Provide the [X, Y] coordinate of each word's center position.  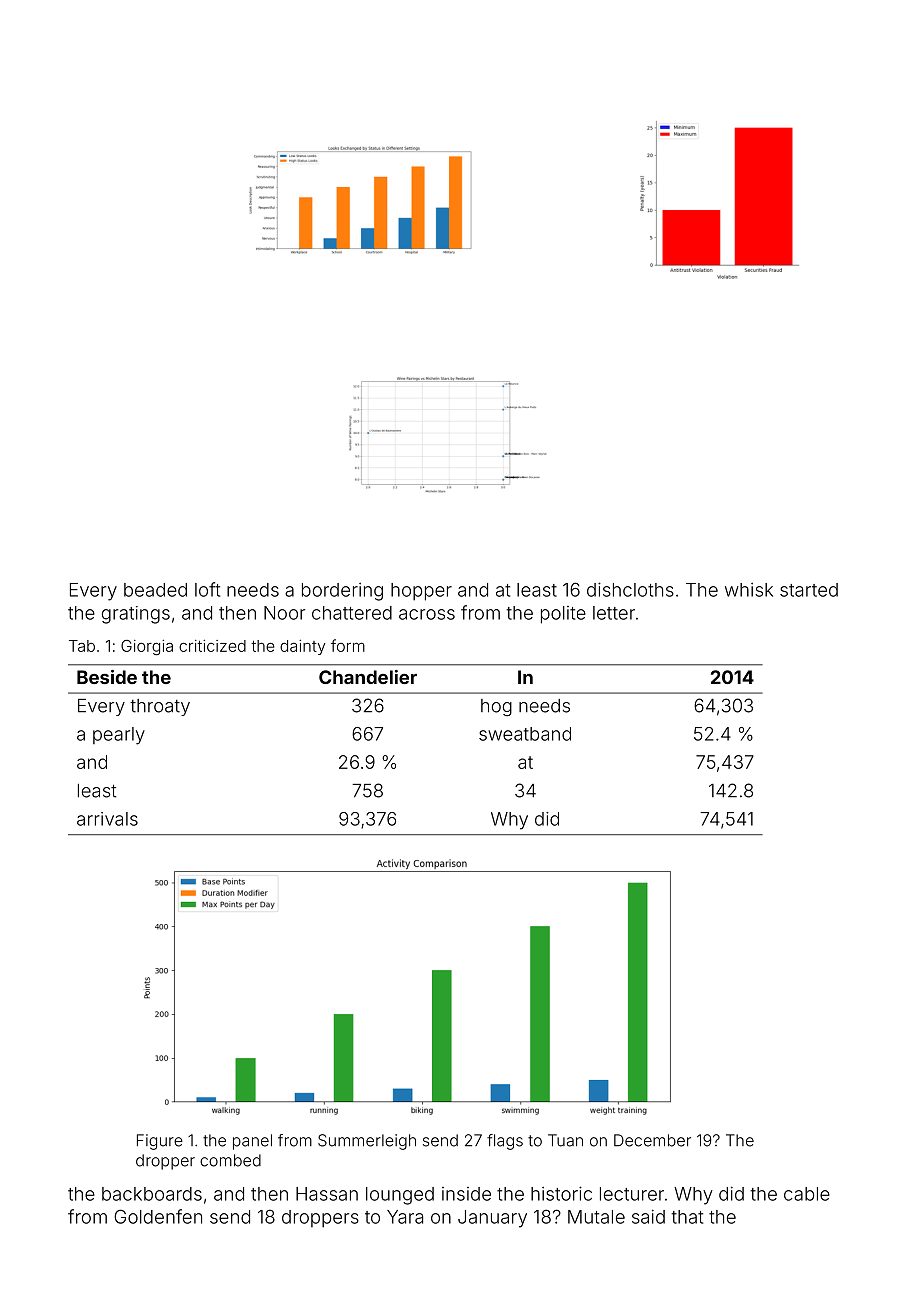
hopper [421, 592]
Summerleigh [367, 1142]
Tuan [565, 1140]
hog [496, 707]
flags [505, 1142]
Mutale [596, 1217]
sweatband [525, 734]
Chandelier [368, 677]
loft [207, 589]
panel [252, 1142]
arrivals [107, 819]
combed [230, 1160]
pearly [119, 736]
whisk [749, 590]
